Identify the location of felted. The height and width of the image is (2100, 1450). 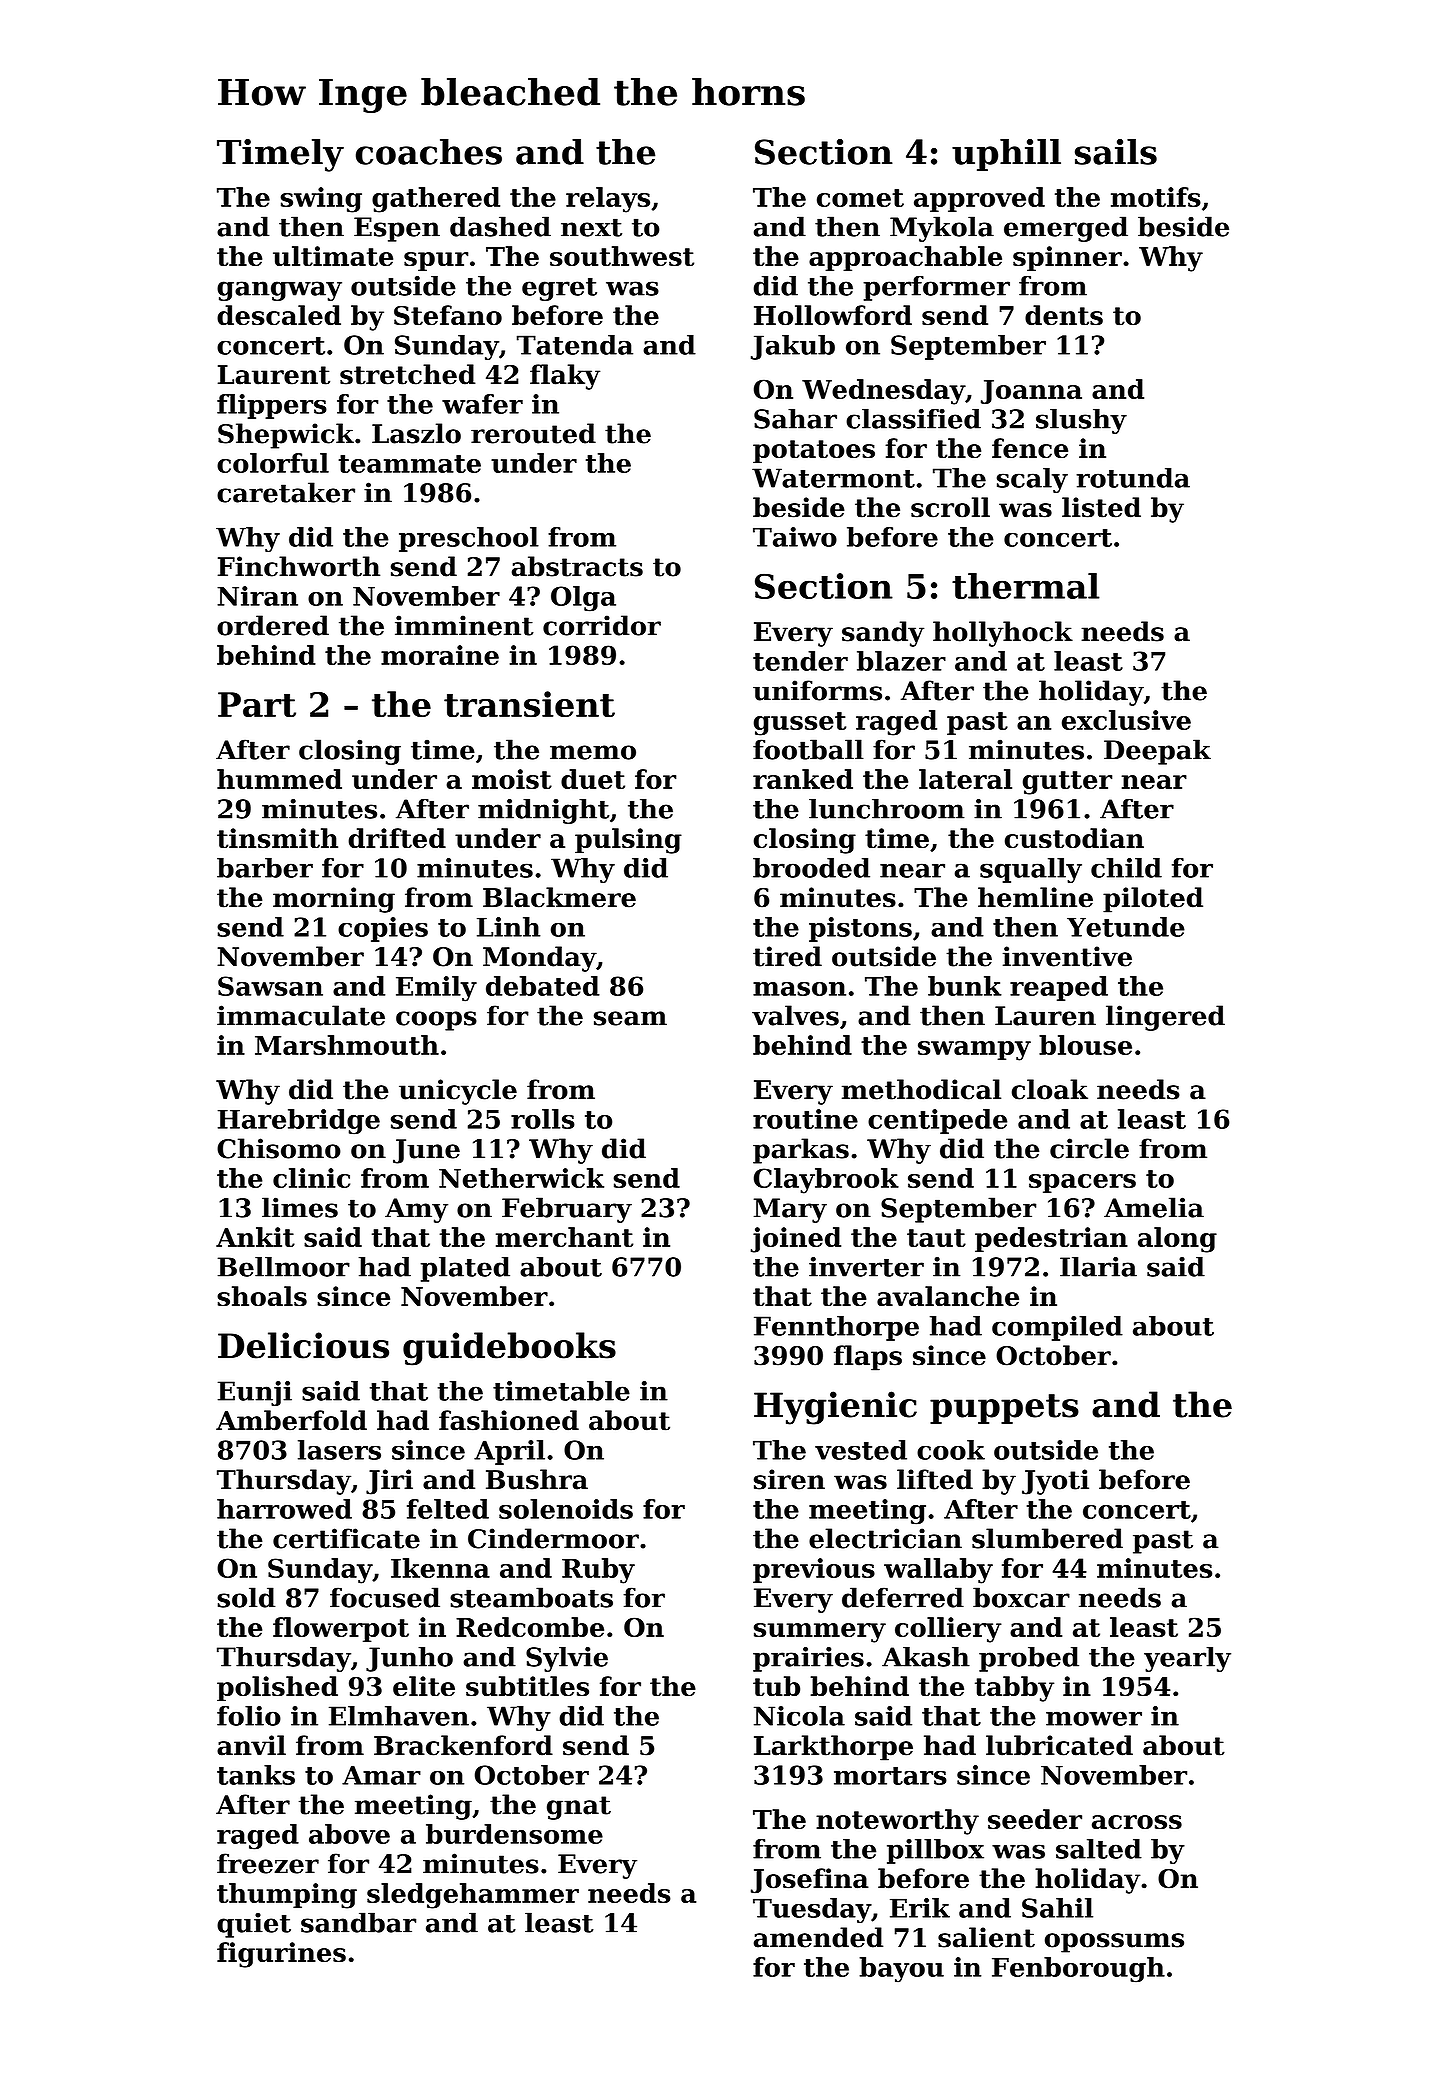
(448, 1509).
